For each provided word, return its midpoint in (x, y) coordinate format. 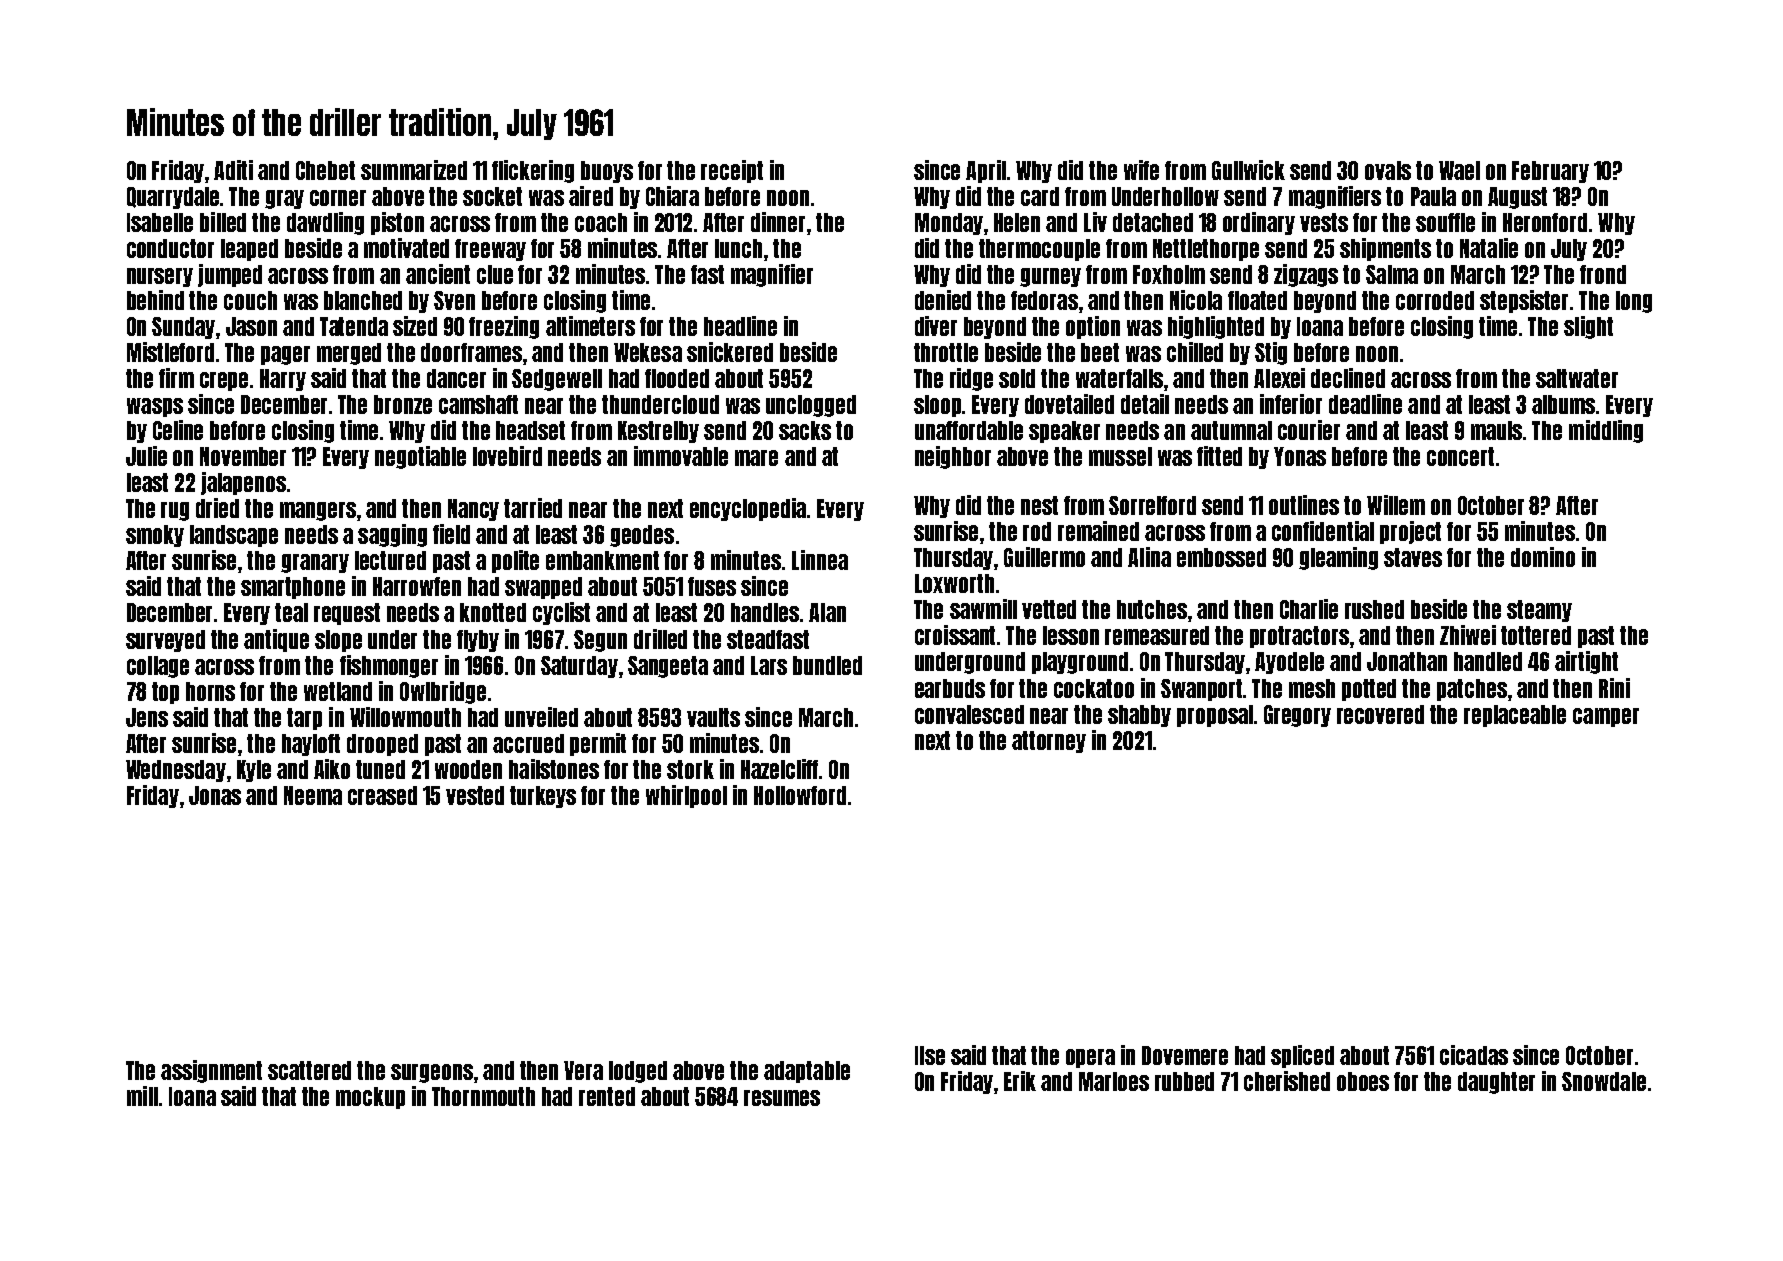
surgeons (432, 1073)
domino (1543, 557)
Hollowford (800, 795)
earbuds (950, 688)
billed (223, 222)
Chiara (672, 196)
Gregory (1297, 716)
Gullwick (1248, 170)
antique (276, 640)
